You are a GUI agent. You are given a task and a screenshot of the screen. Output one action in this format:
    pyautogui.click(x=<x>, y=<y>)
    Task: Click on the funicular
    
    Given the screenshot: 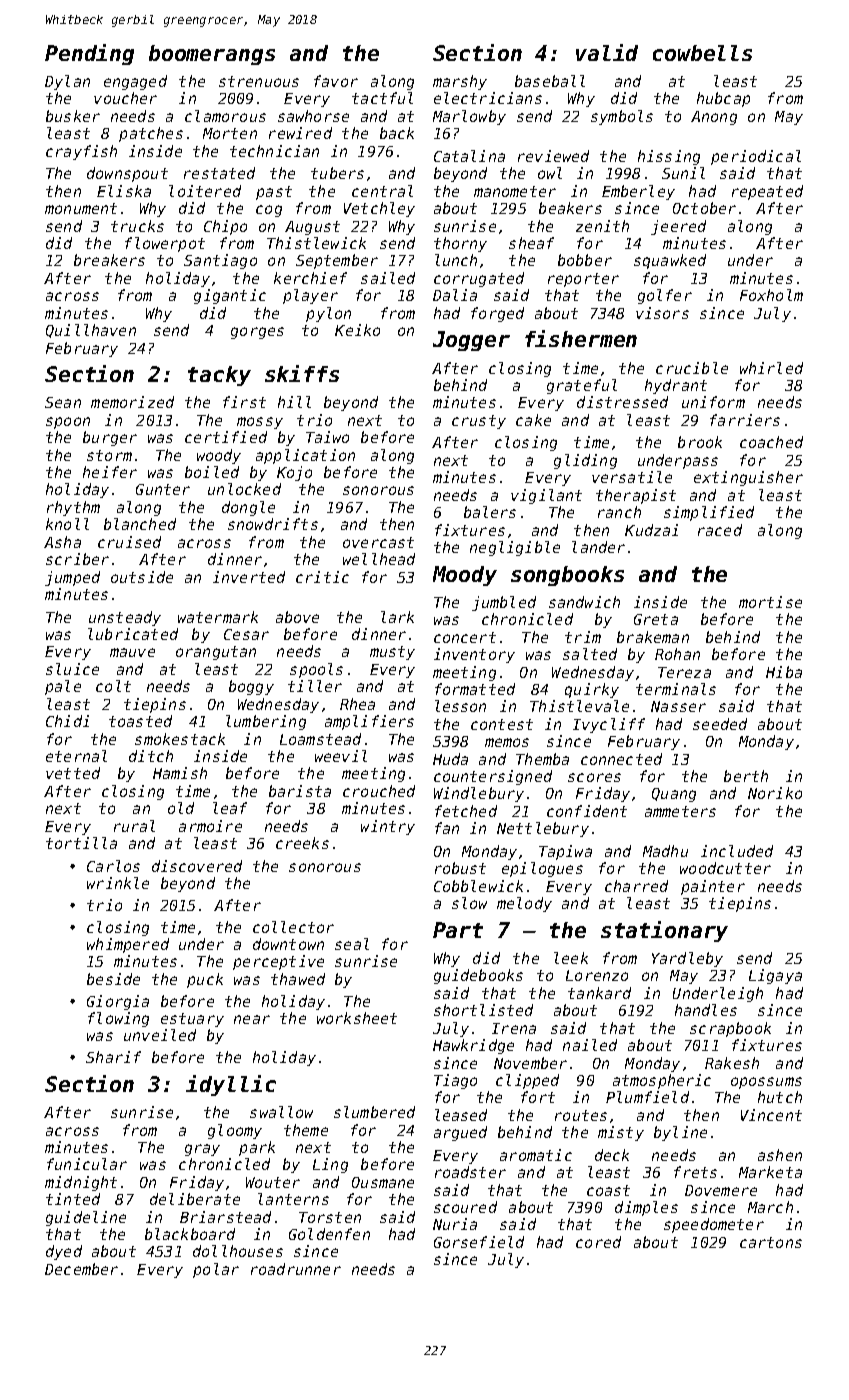 What is the action you would take?
    pyautogui.click(x=87, y=1164)
